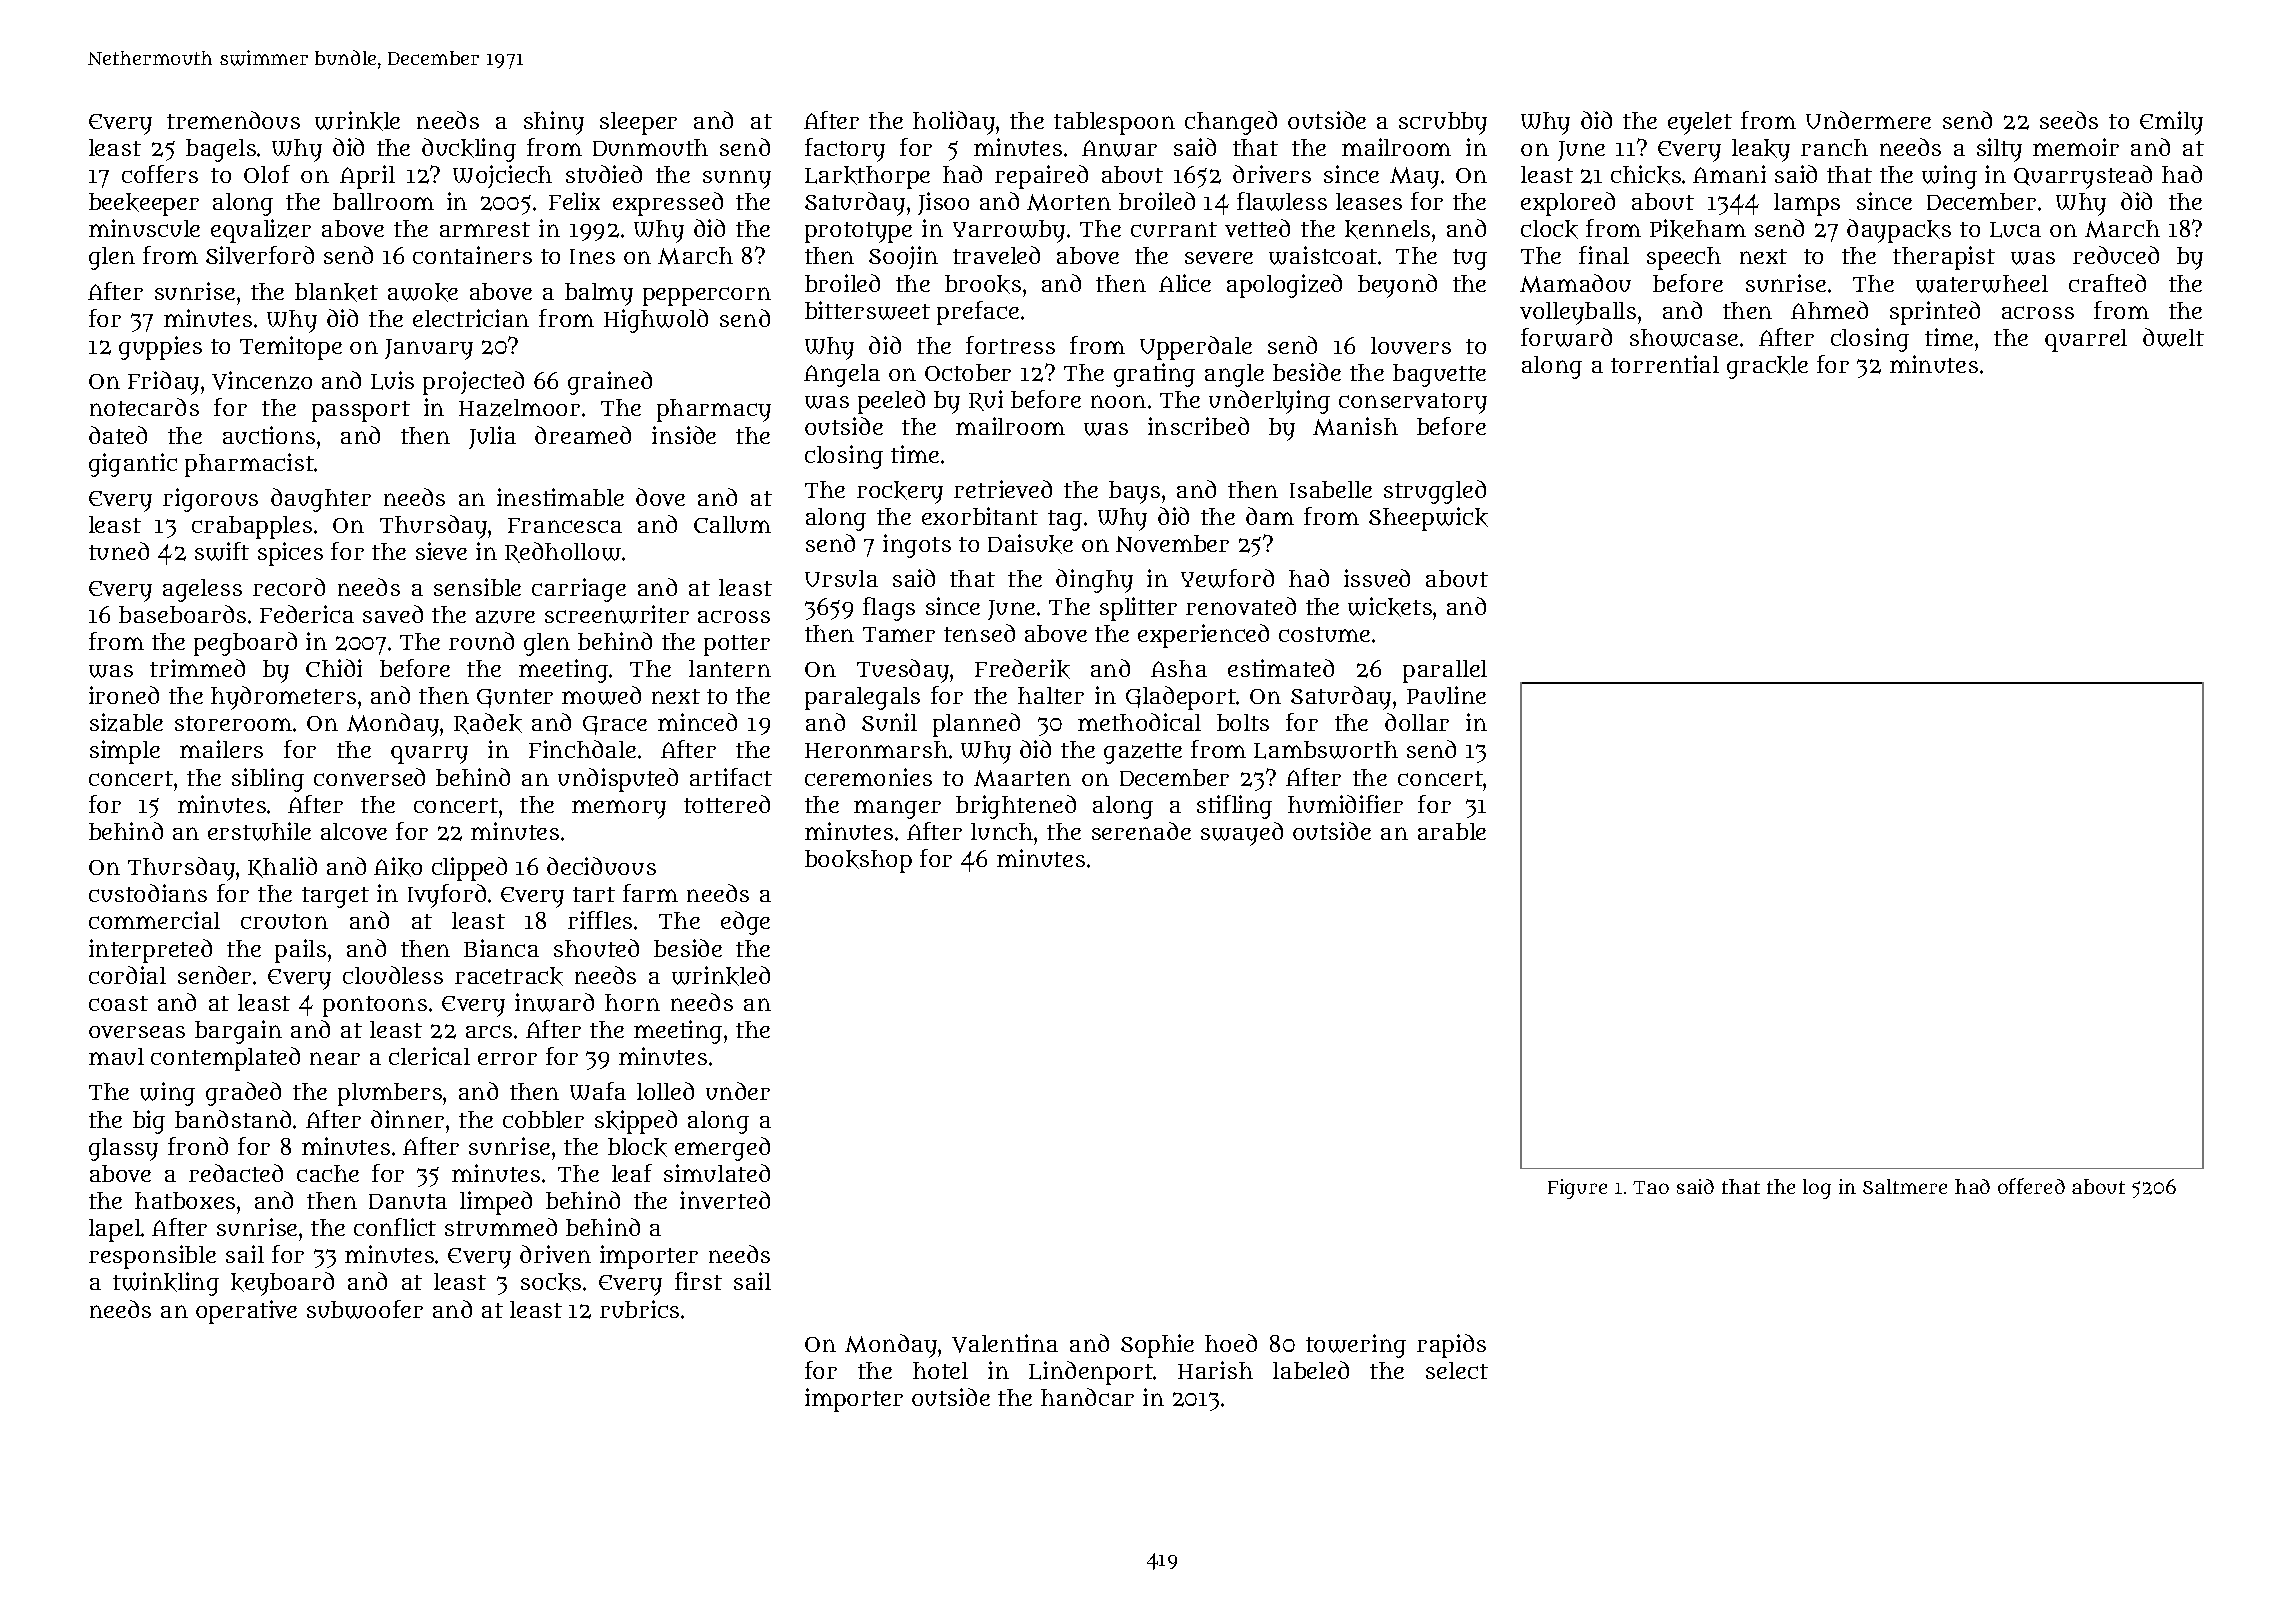 This document has width=2292, height=1620. Describe the element at coordinates (1457, 1370) in the document. I see `select` at that location.
